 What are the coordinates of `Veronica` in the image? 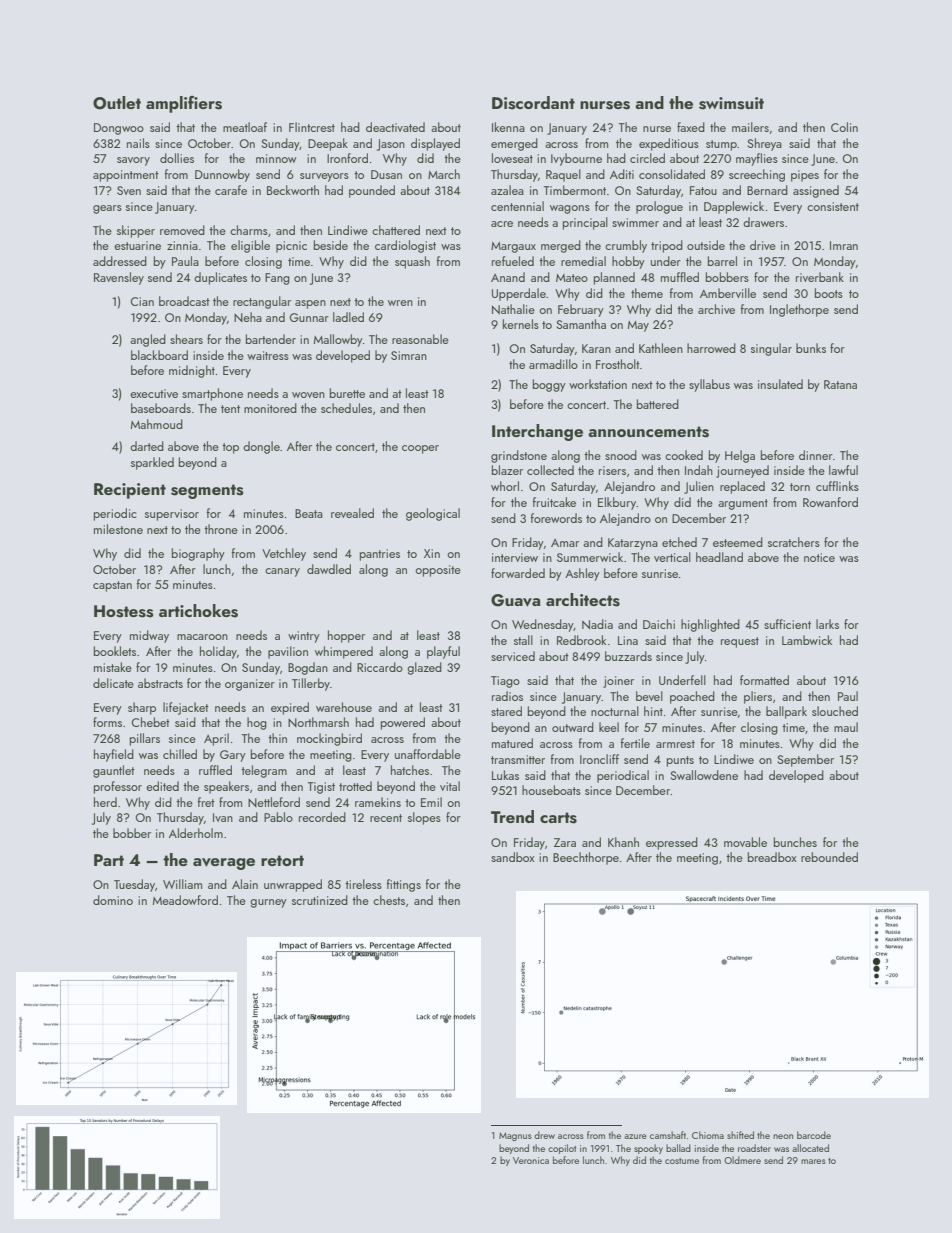 It's located at (531, 1160).
